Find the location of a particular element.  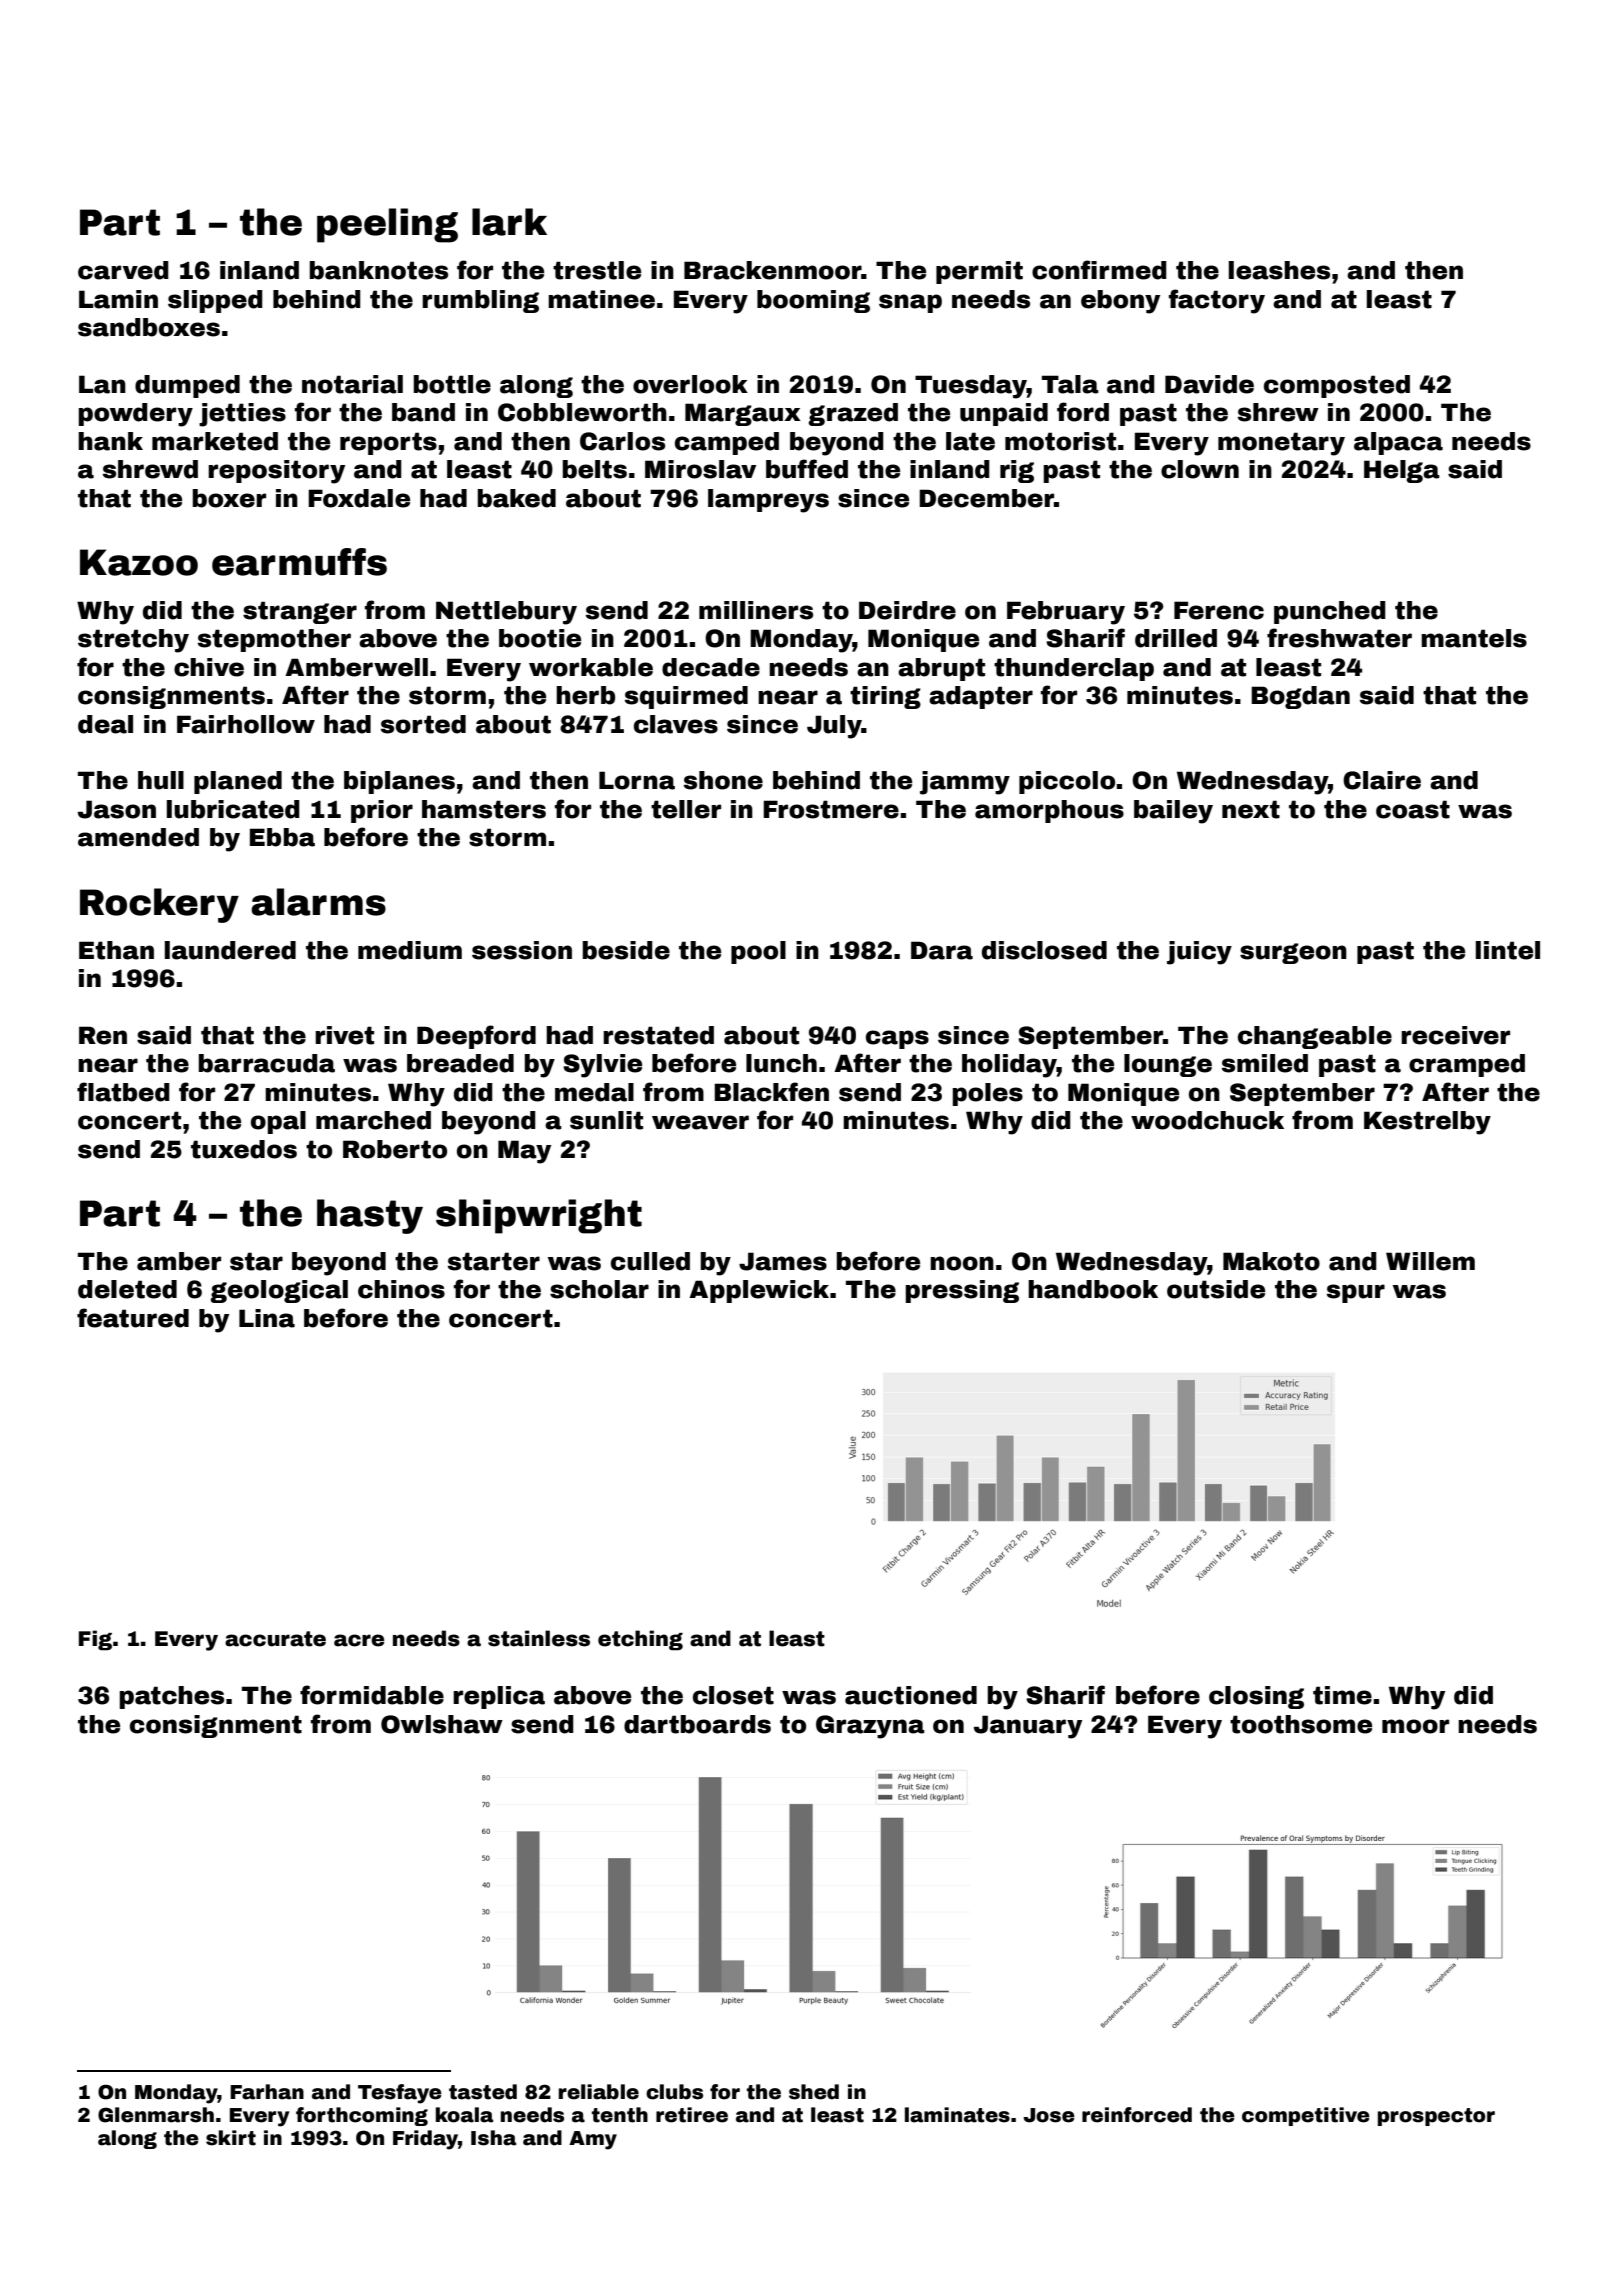

lark is located at coordinates (509, 222).
